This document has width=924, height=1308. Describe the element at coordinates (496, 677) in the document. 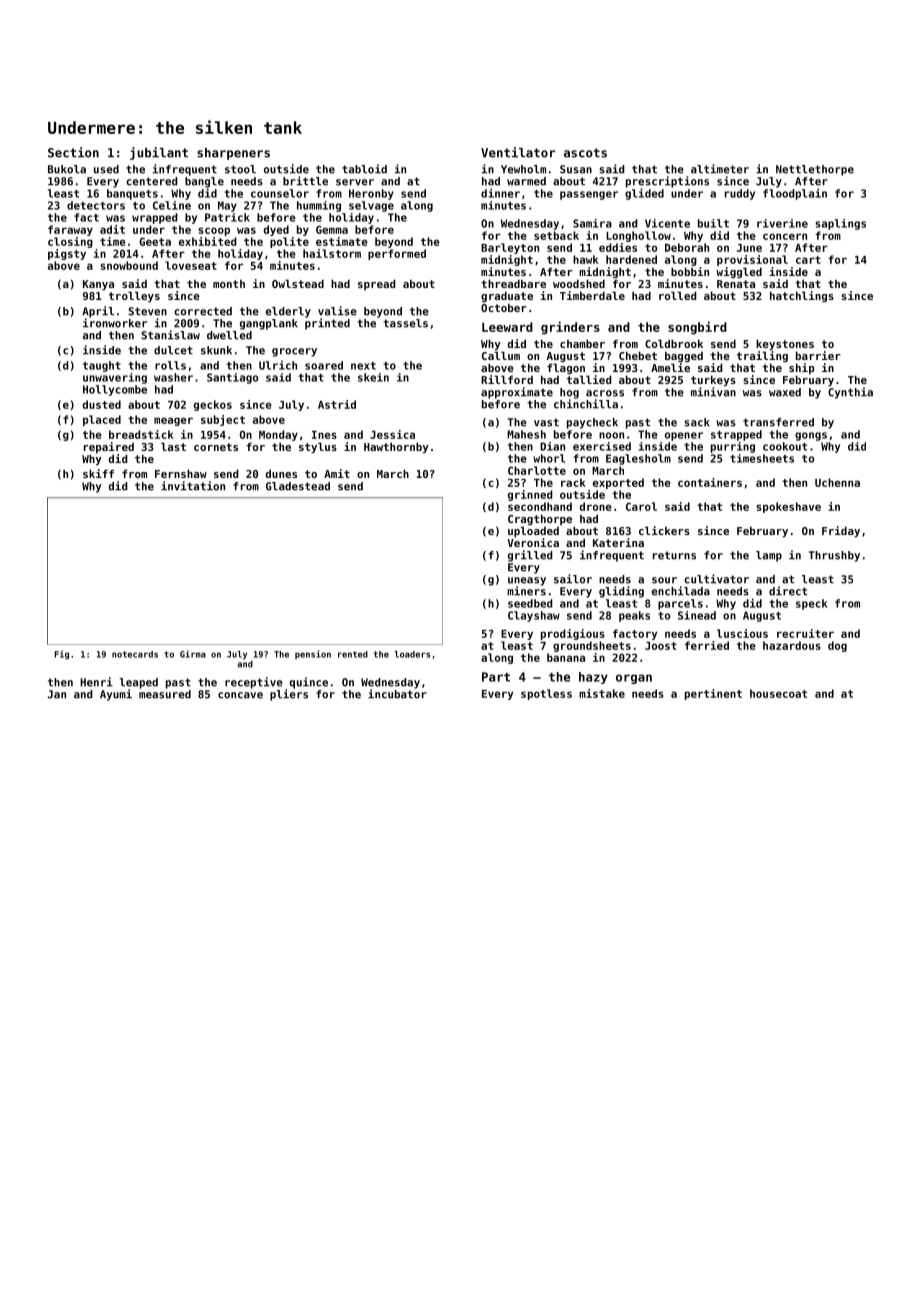

I see `Part` at that location.
